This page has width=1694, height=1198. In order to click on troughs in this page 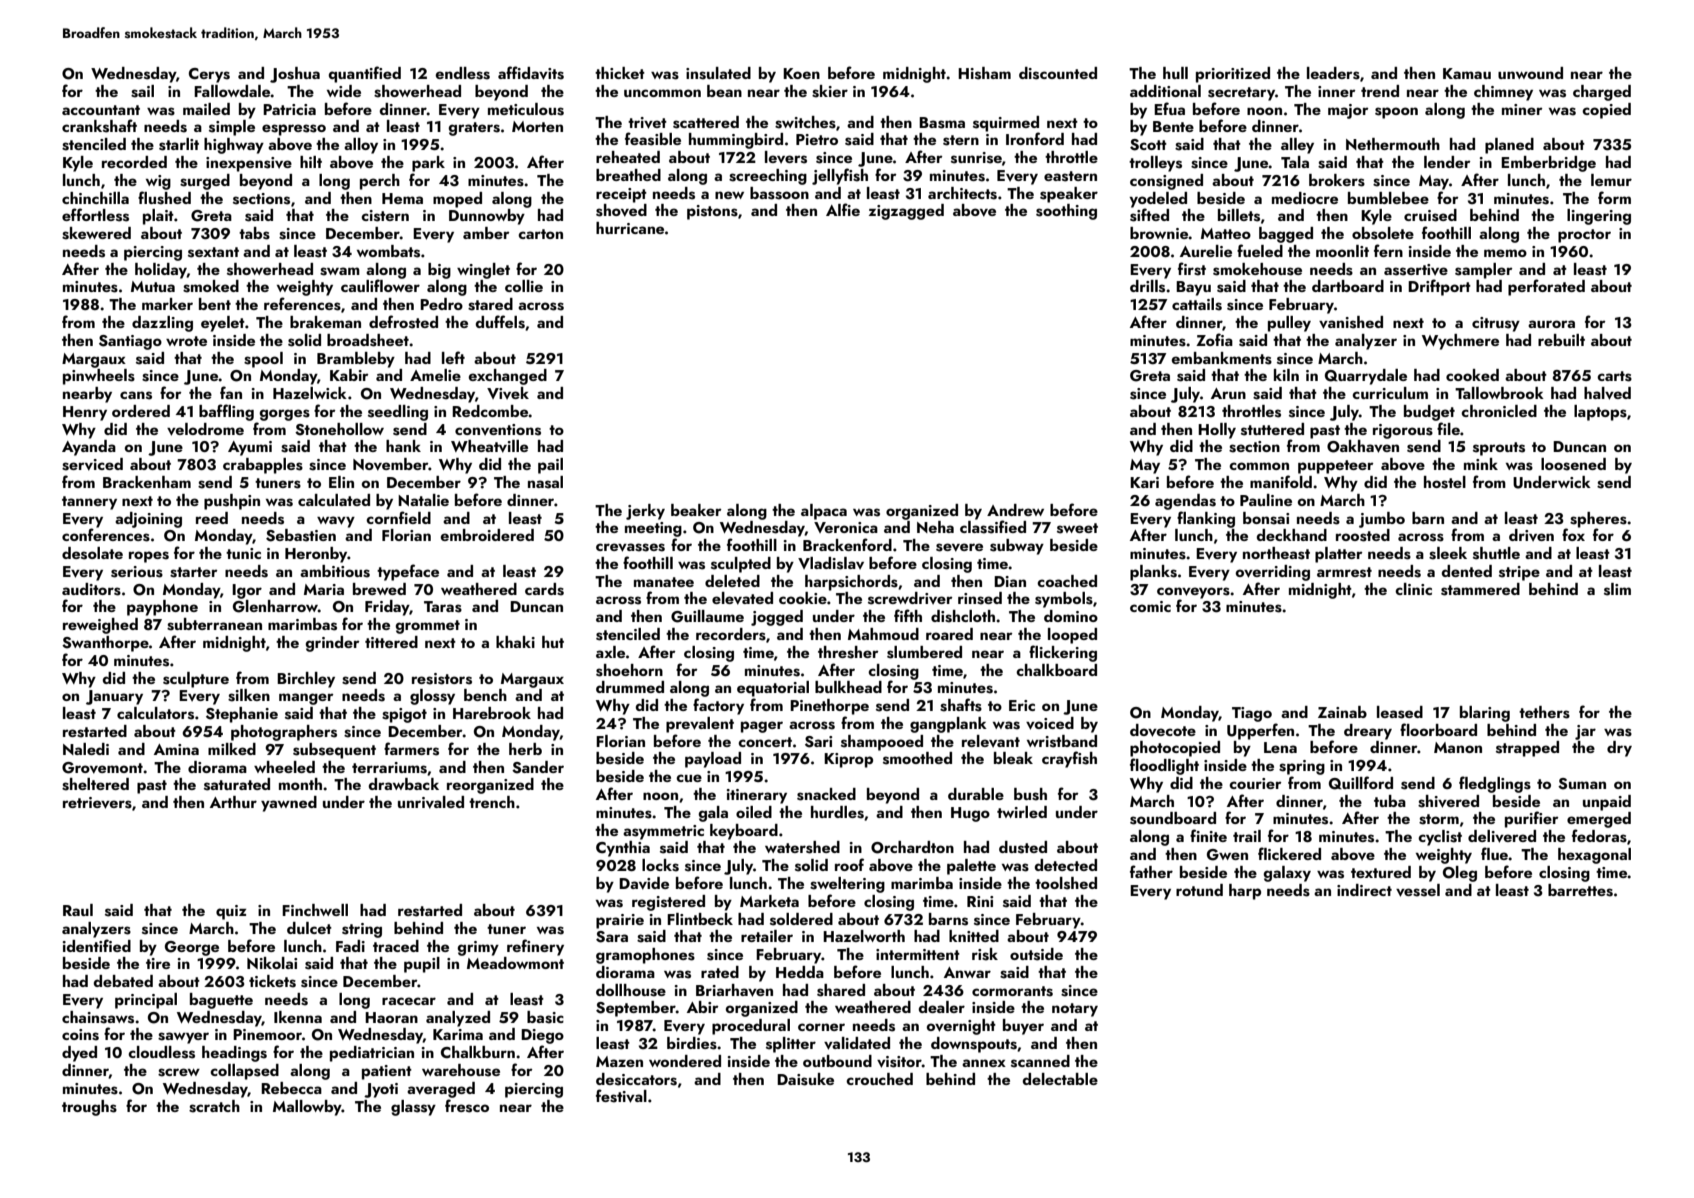, I will do `click(89, 1108)`.
